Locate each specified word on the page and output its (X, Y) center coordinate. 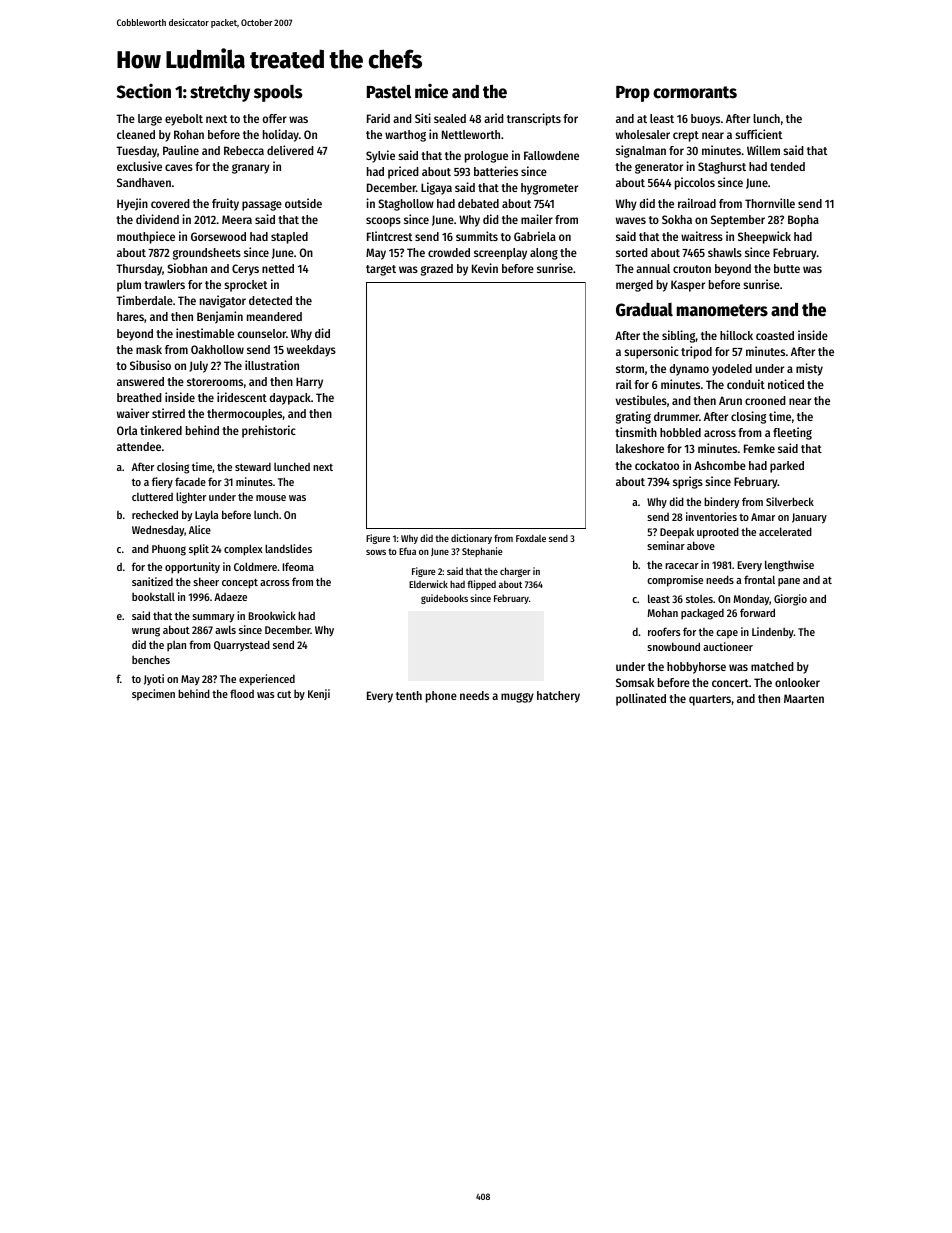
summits (477, 236)
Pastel (389, 91)
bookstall (153, 596)
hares (130, 316)
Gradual (644, 310)
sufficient (758, 134)
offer (274, 118)
